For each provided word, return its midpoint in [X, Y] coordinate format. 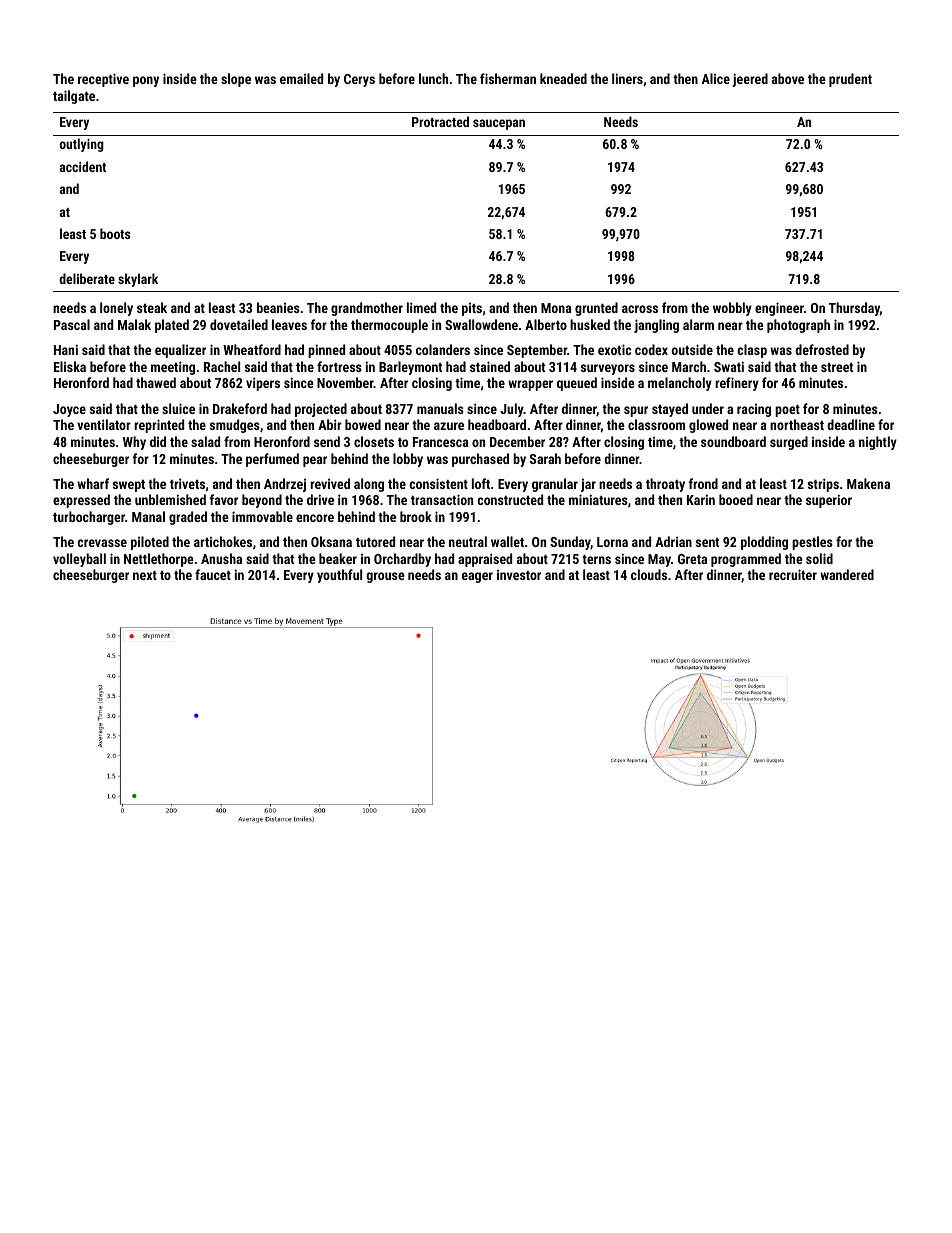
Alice [716, 78]
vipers [263, 384]
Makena [868, 483]
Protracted [440, 121]
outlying [82, 145]
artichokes [223, 541]
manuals [440, 408]
